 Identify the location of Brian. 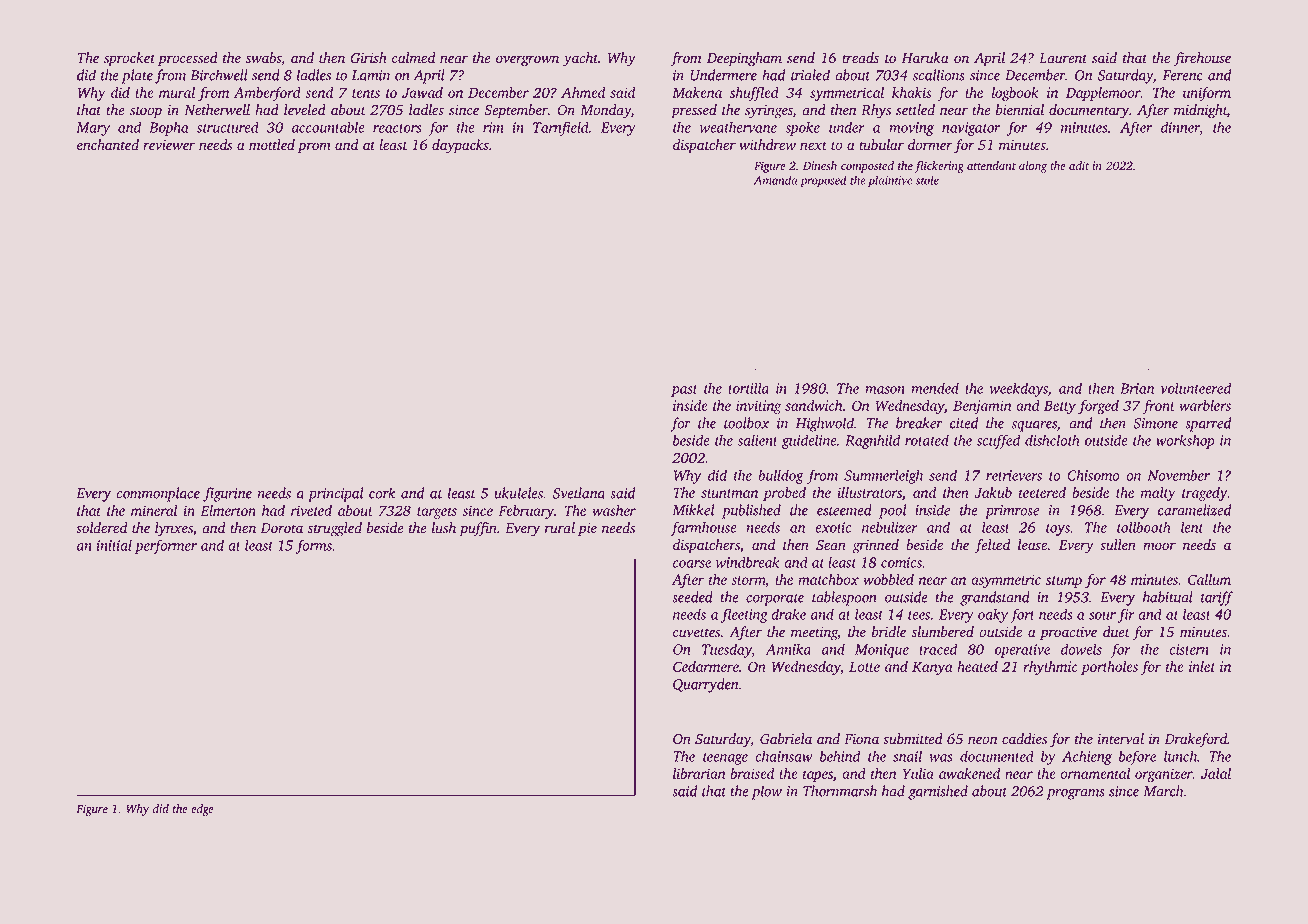
(1137, 388).
